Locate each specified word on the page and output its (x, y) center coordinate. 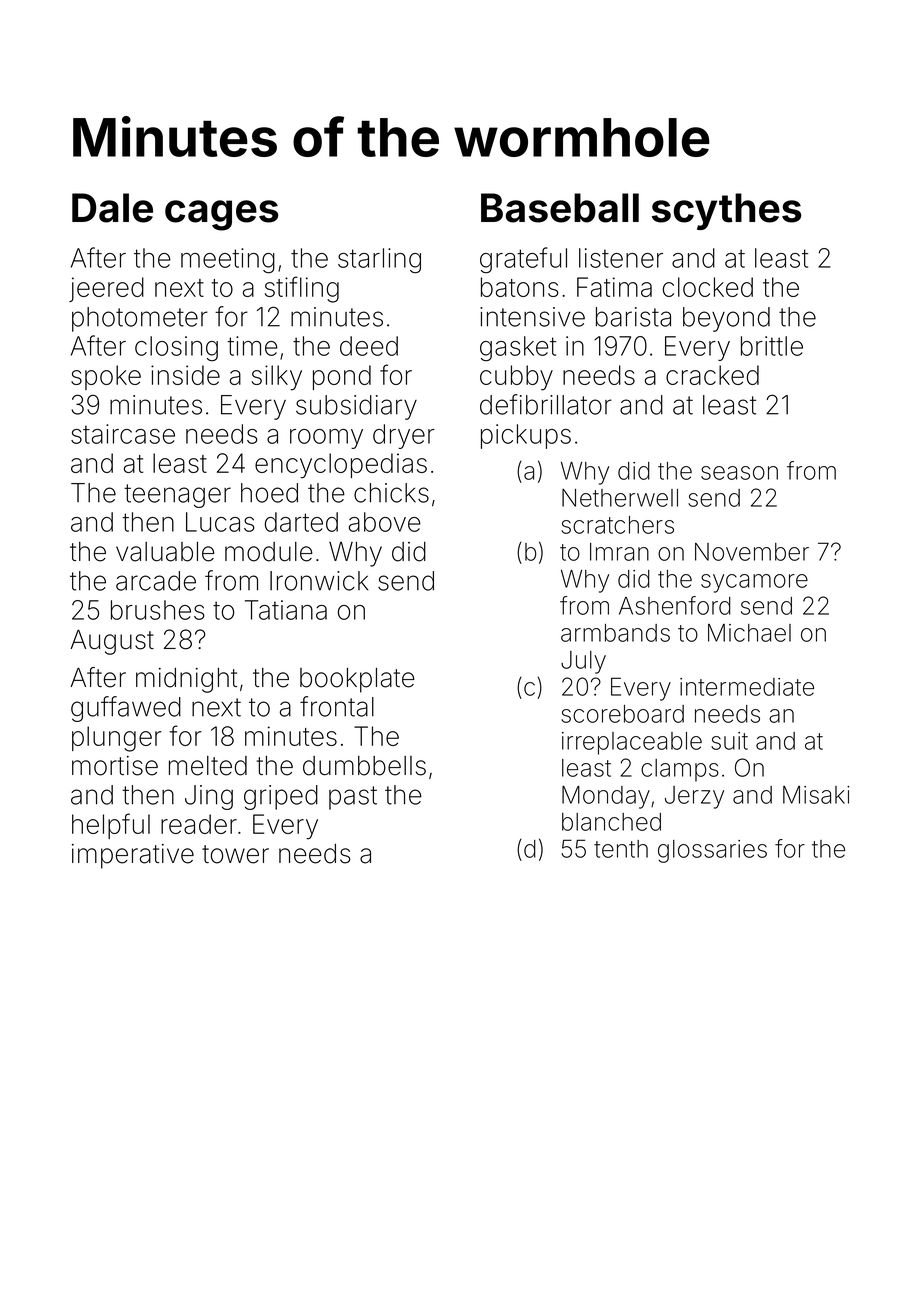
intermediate (747, 687)
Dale (112, 208)
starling (379, 261)
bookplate (357, 680)
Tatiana (286, 610)
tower (235, 854)
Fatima (614, 287)
